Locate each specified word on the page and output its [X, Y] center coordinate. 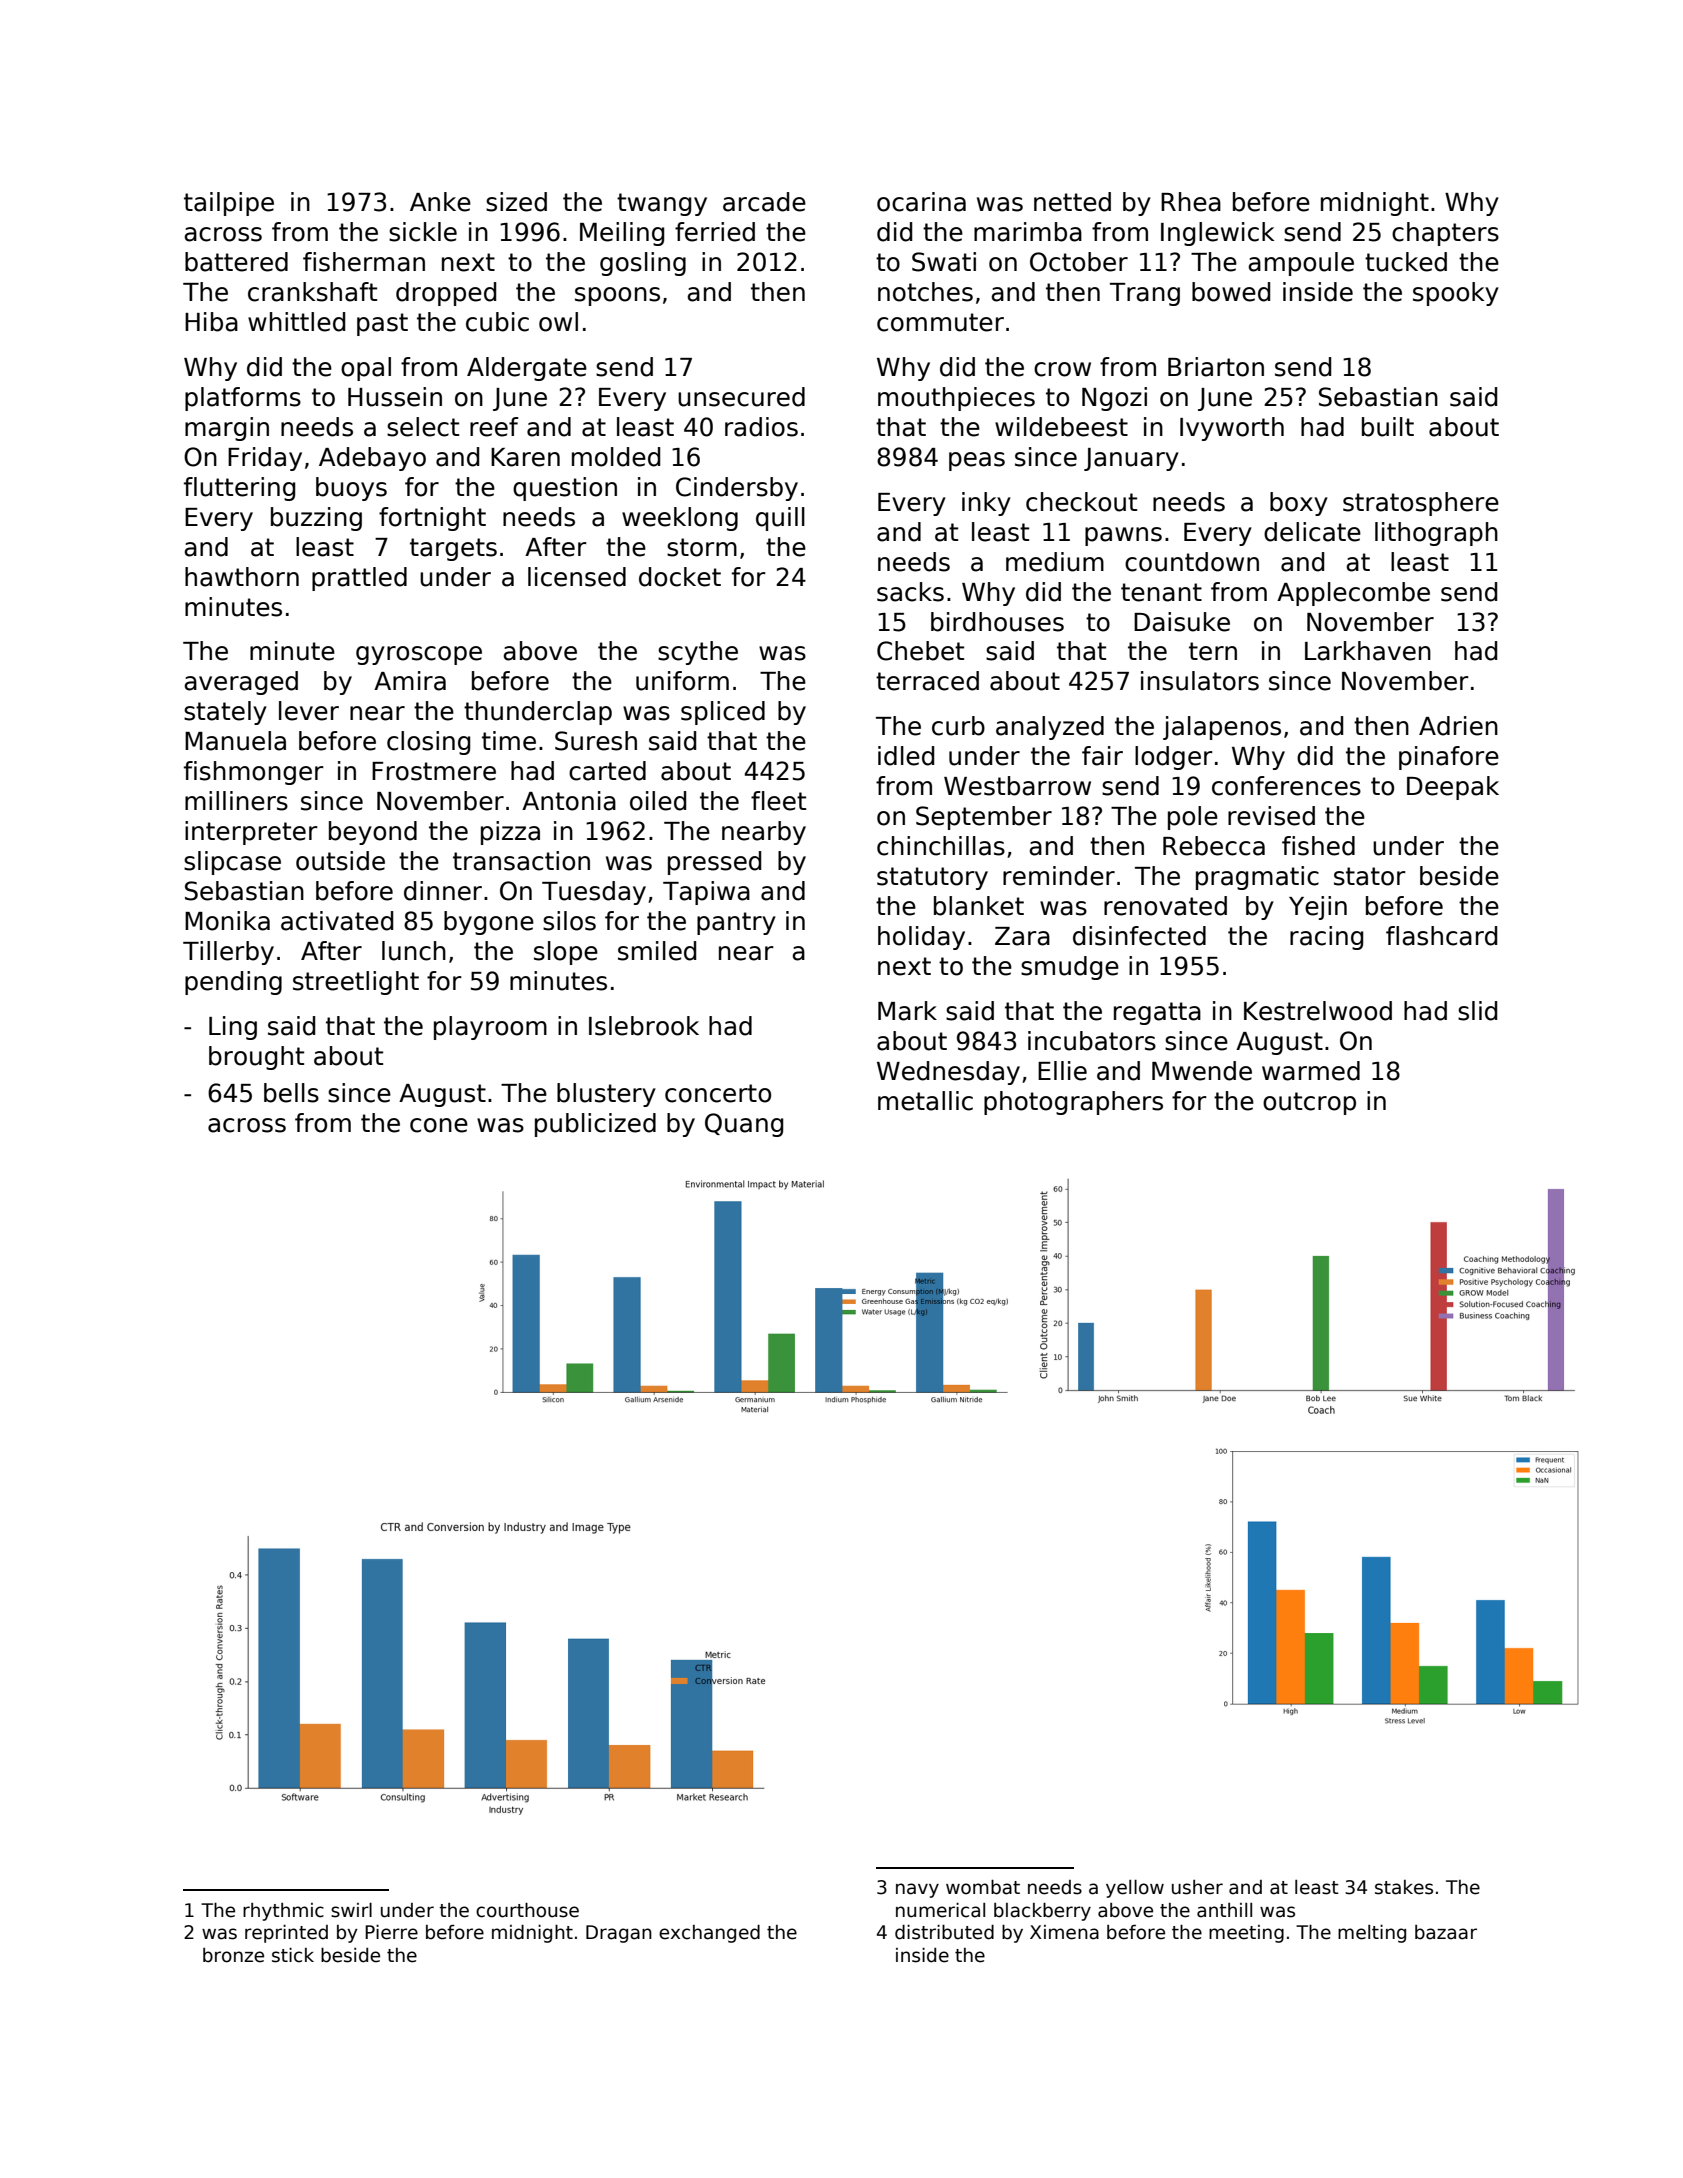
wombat [983, 1887]
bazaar [1446, 1932]
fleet [778, 801]
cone [439, 1125]
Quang [744, 1125]
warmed [1311, 1071]
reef [494, 427]
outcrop [1309, 1103]
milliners [236, 801]
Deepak [1453, 788]
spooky [1456, 294]
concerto [718, 1093]
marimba [1028, 232]
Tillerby [228, 953]
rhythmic [283, 1912]
